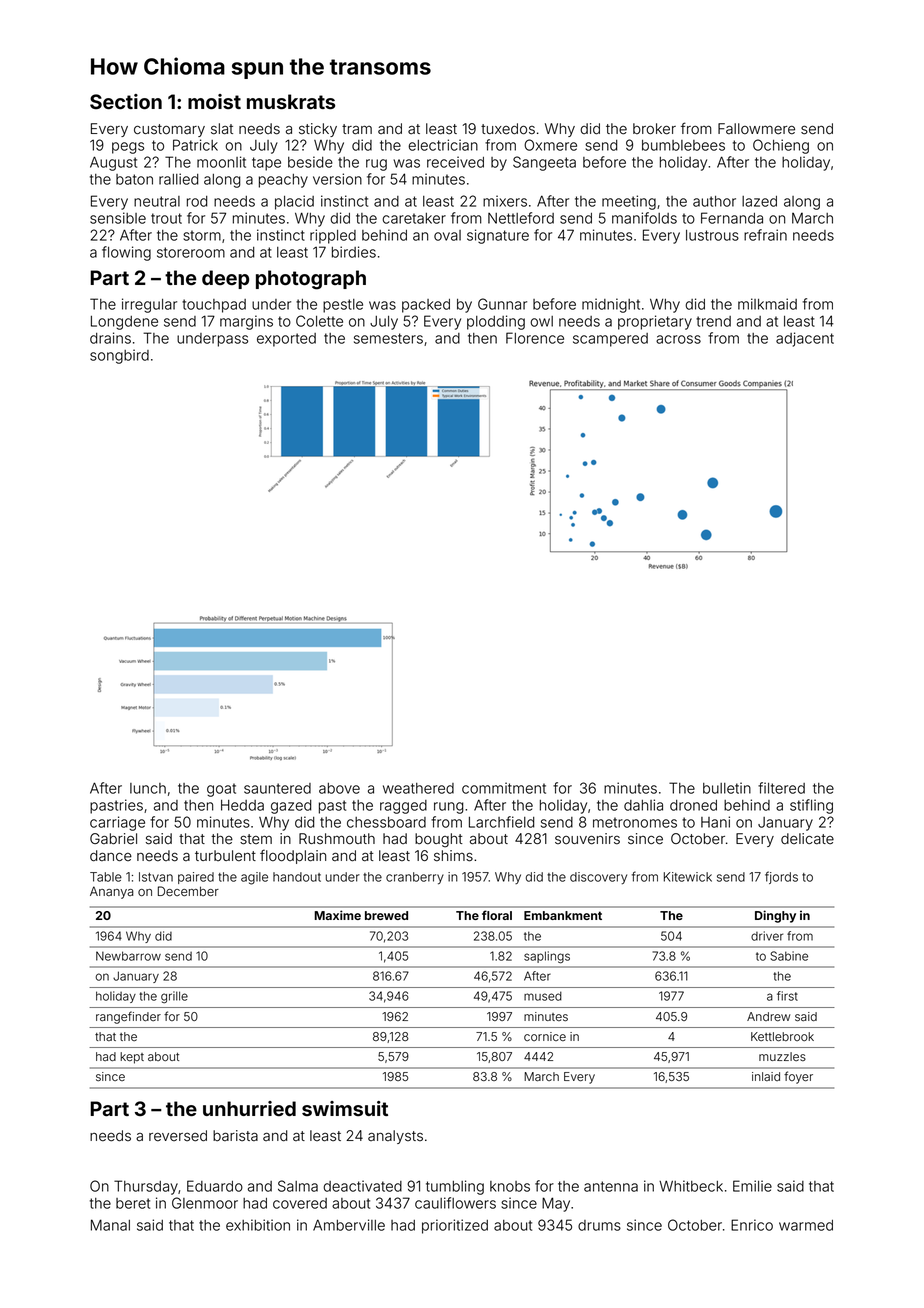 This page has height=1308, width=924. I want to click on unhurried, so click(249, 1108).
